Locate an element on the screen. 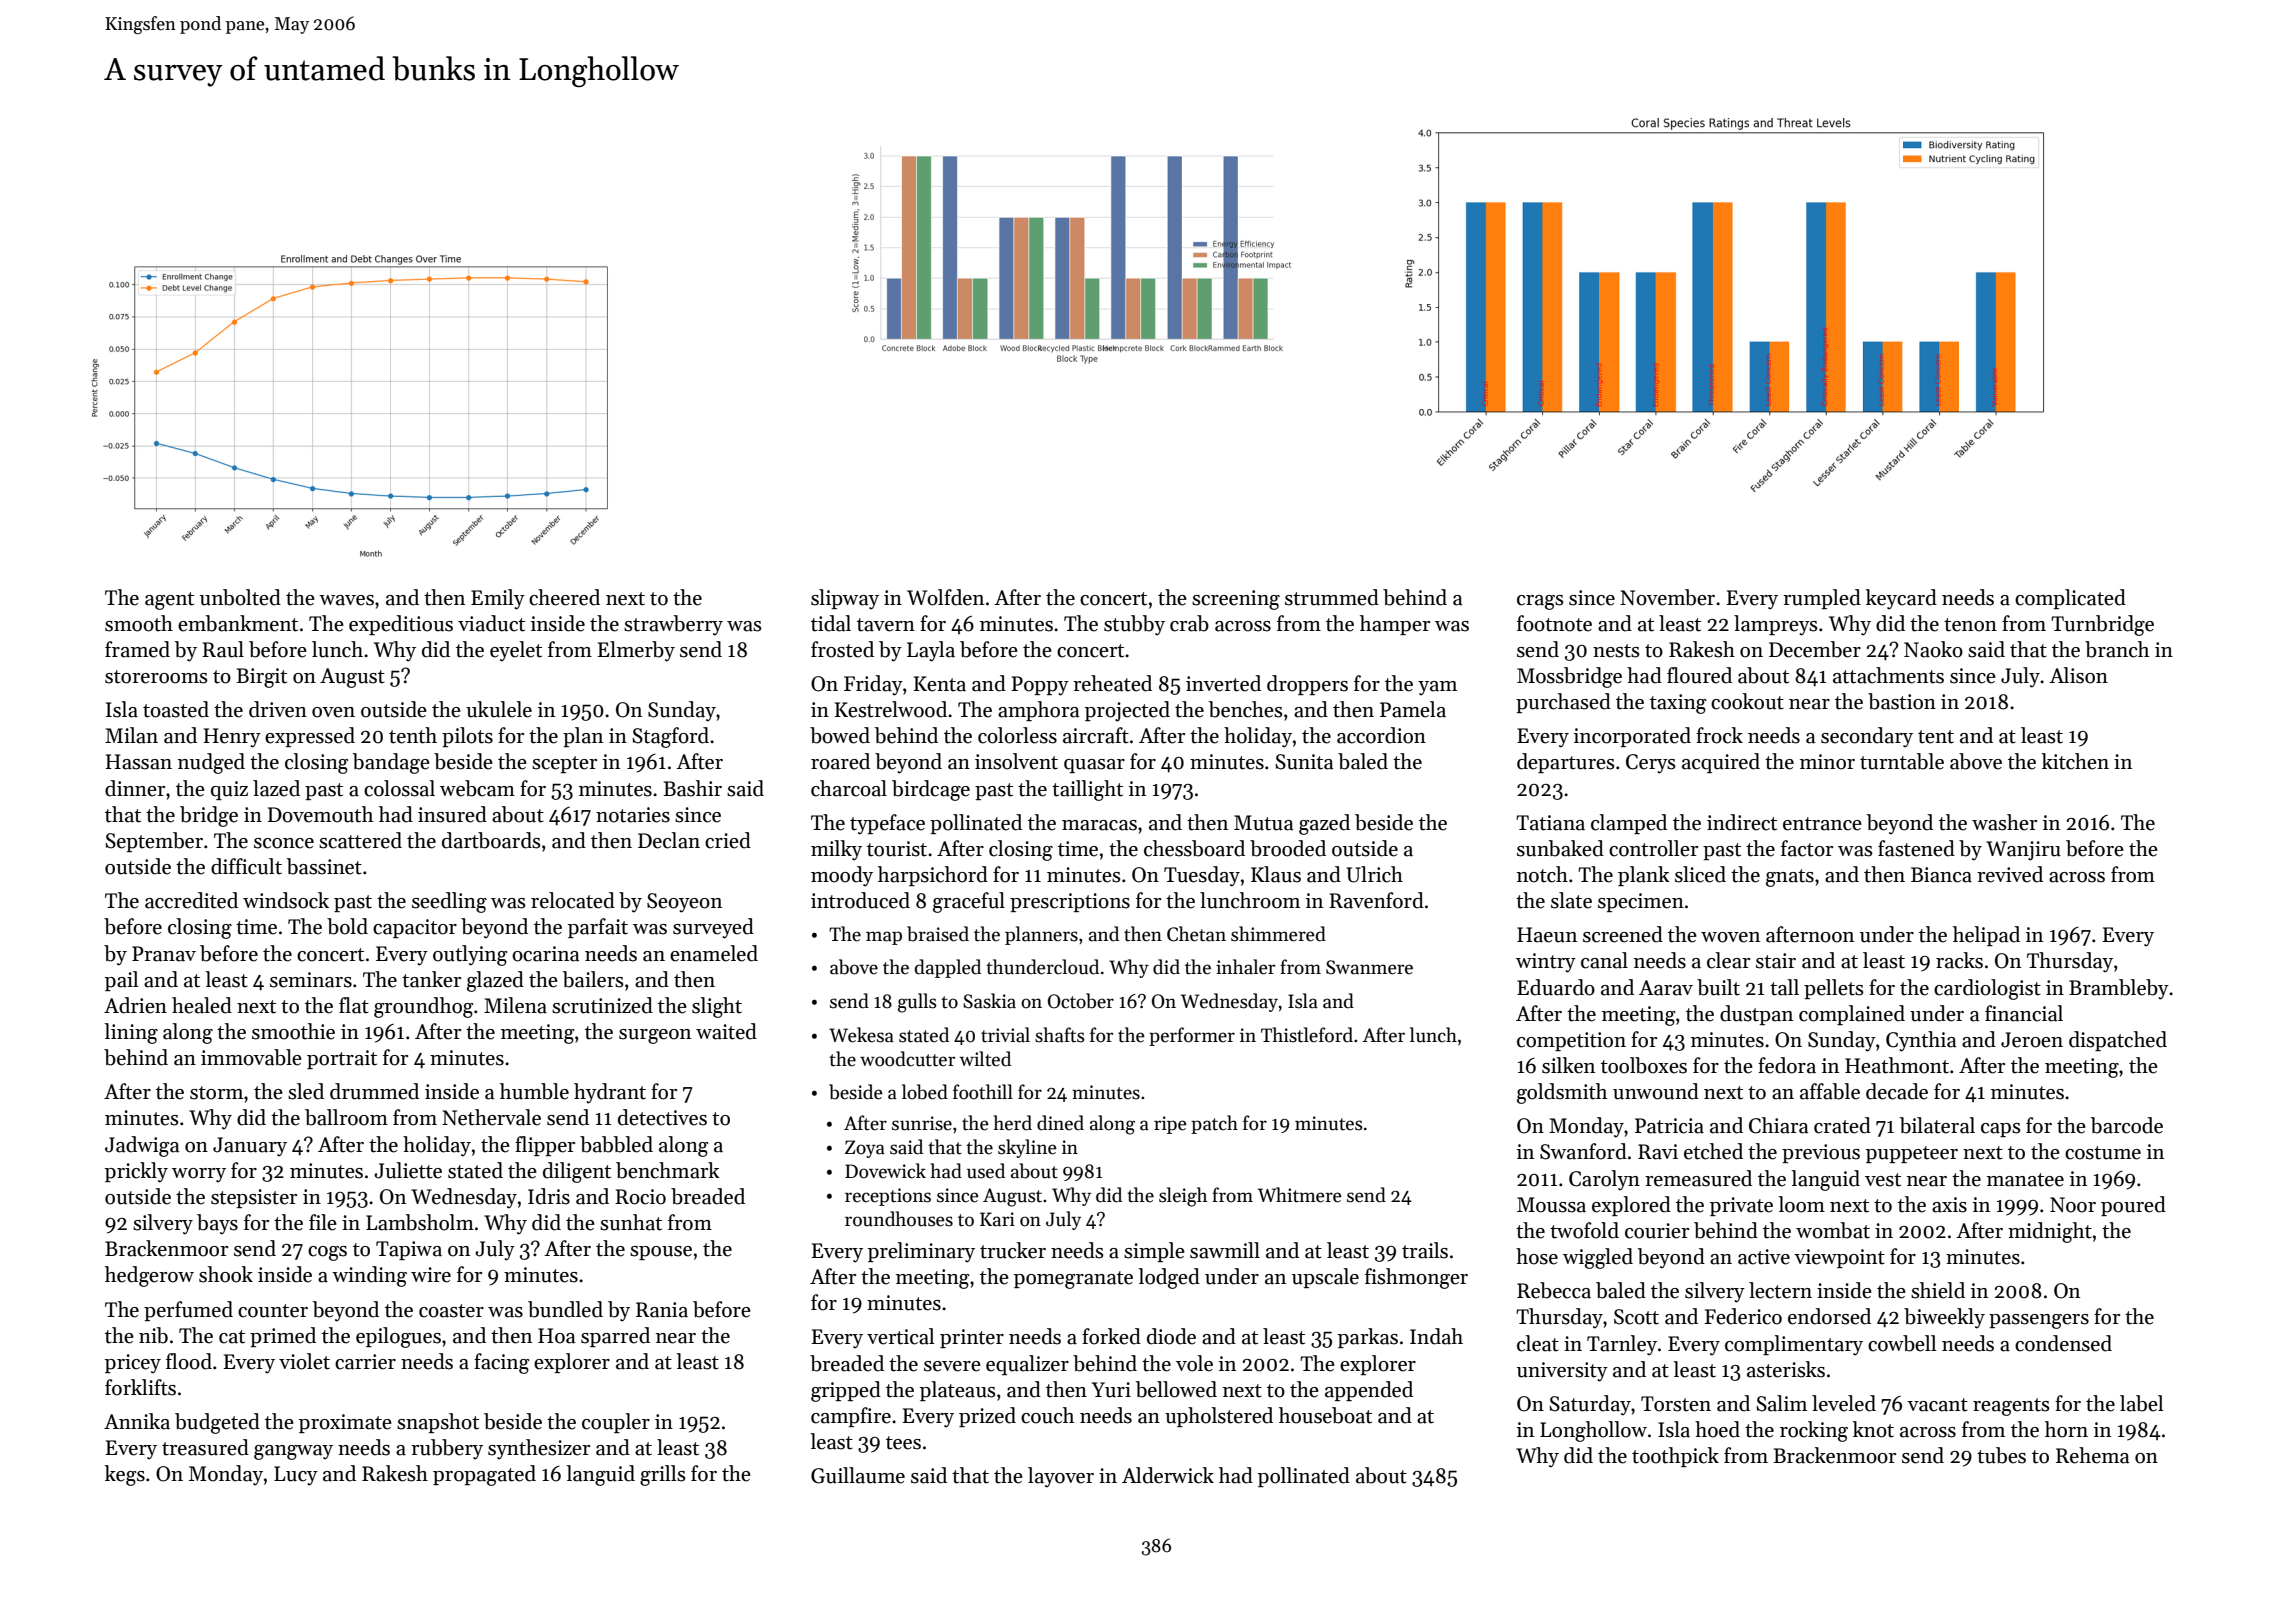 The width and height of the screenshot is (2282, 1614). Guillaume is located at coordinates (858, 1475).
